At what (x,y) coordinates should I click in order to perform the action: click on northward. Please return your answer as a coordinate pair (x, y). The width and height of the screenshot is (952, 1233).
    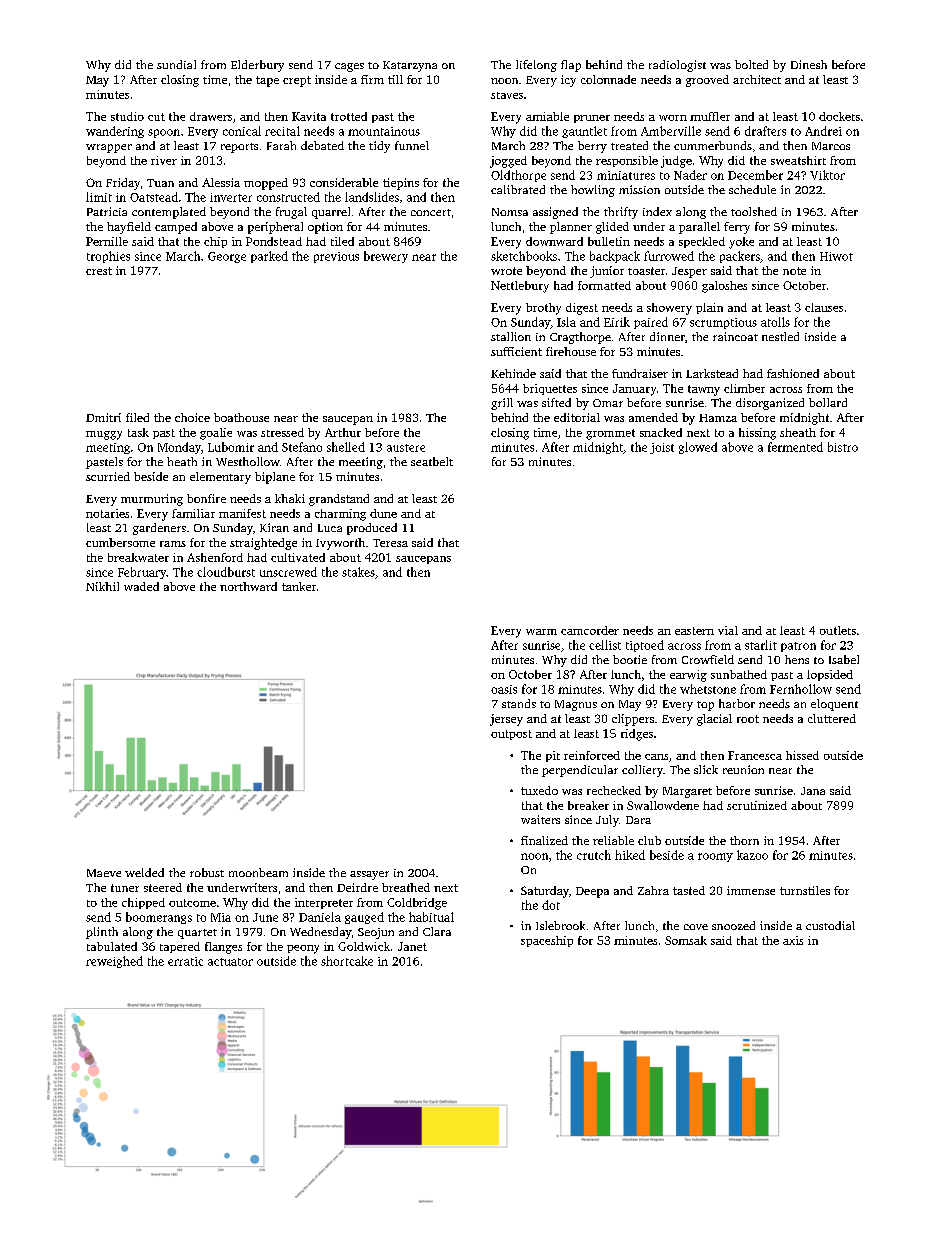
    Looking at the image, I should click on (248, 586).
